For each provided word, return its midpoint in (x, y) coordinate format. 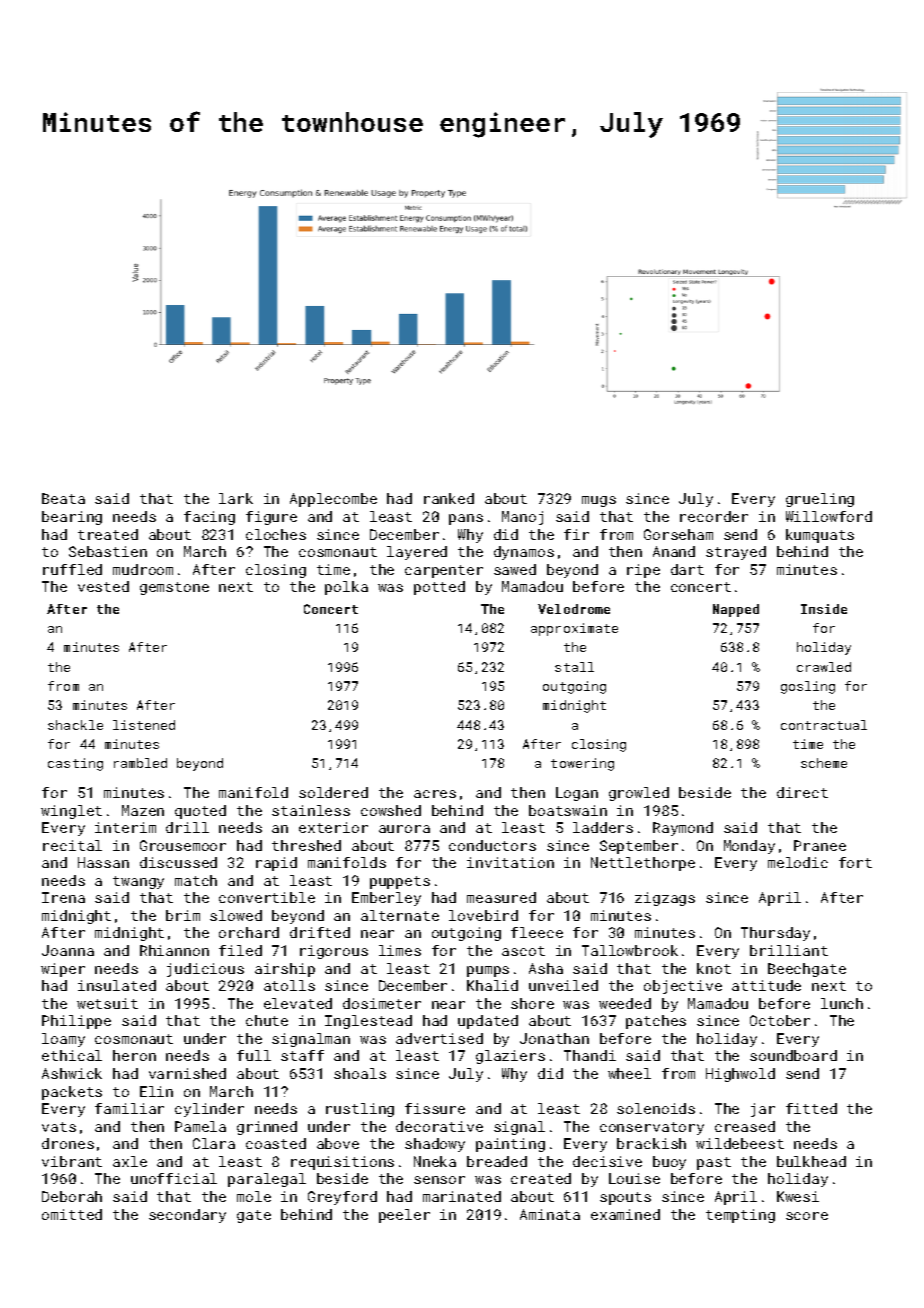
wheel (629, 1073)
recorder (714, 516)
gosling (808, 687)
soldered (333, 792)
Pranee (820, 845)
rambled (140, 763)
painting (510, 1145)
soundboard (793, 1055)
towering (582, 764)
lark (236, 498)
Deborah (72, 1196)
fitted (811, 1108)
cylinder (209, 1110)
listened (144, 725)
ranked (449, 498)
